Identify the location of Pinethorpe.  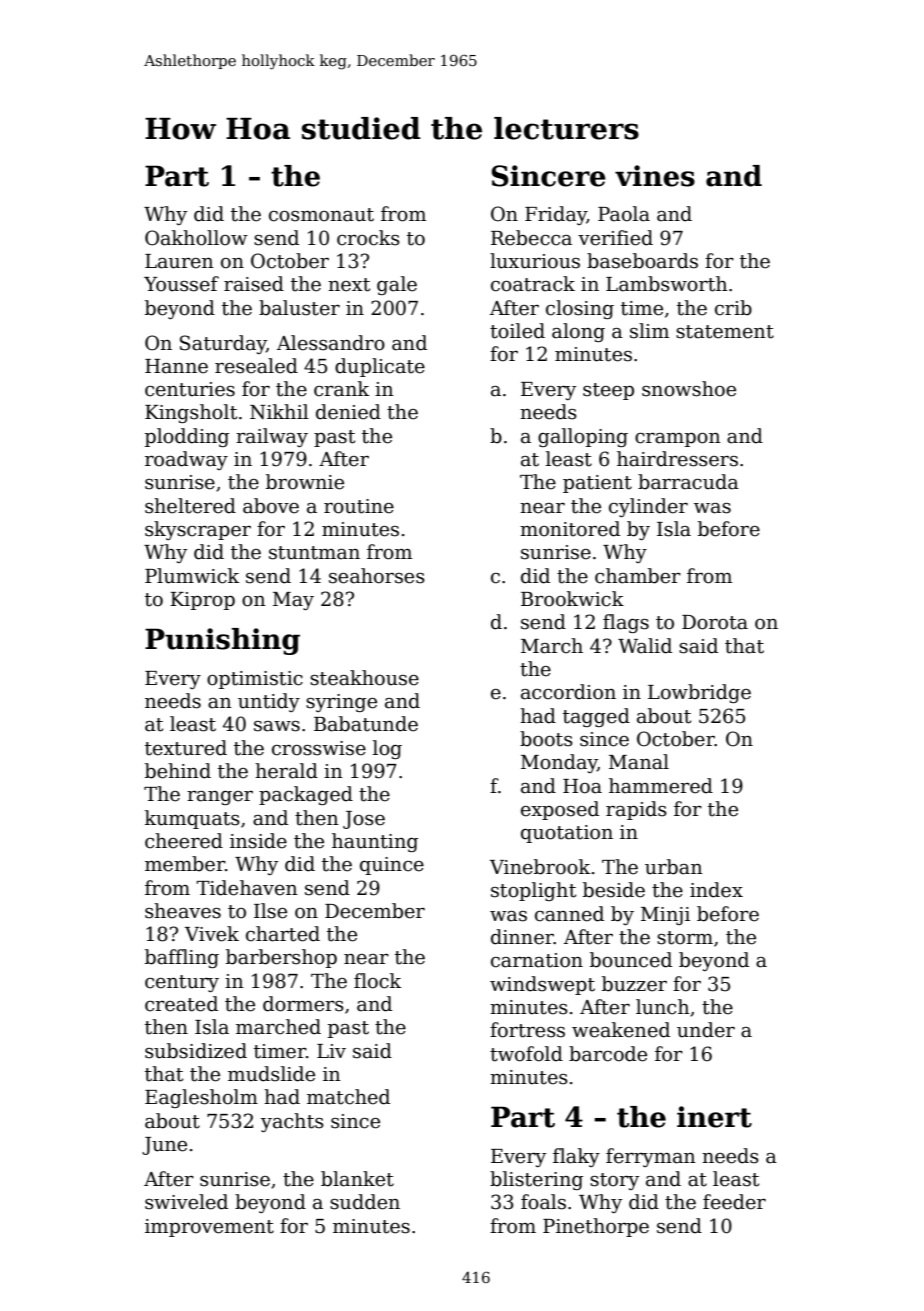
(596, 1227).
